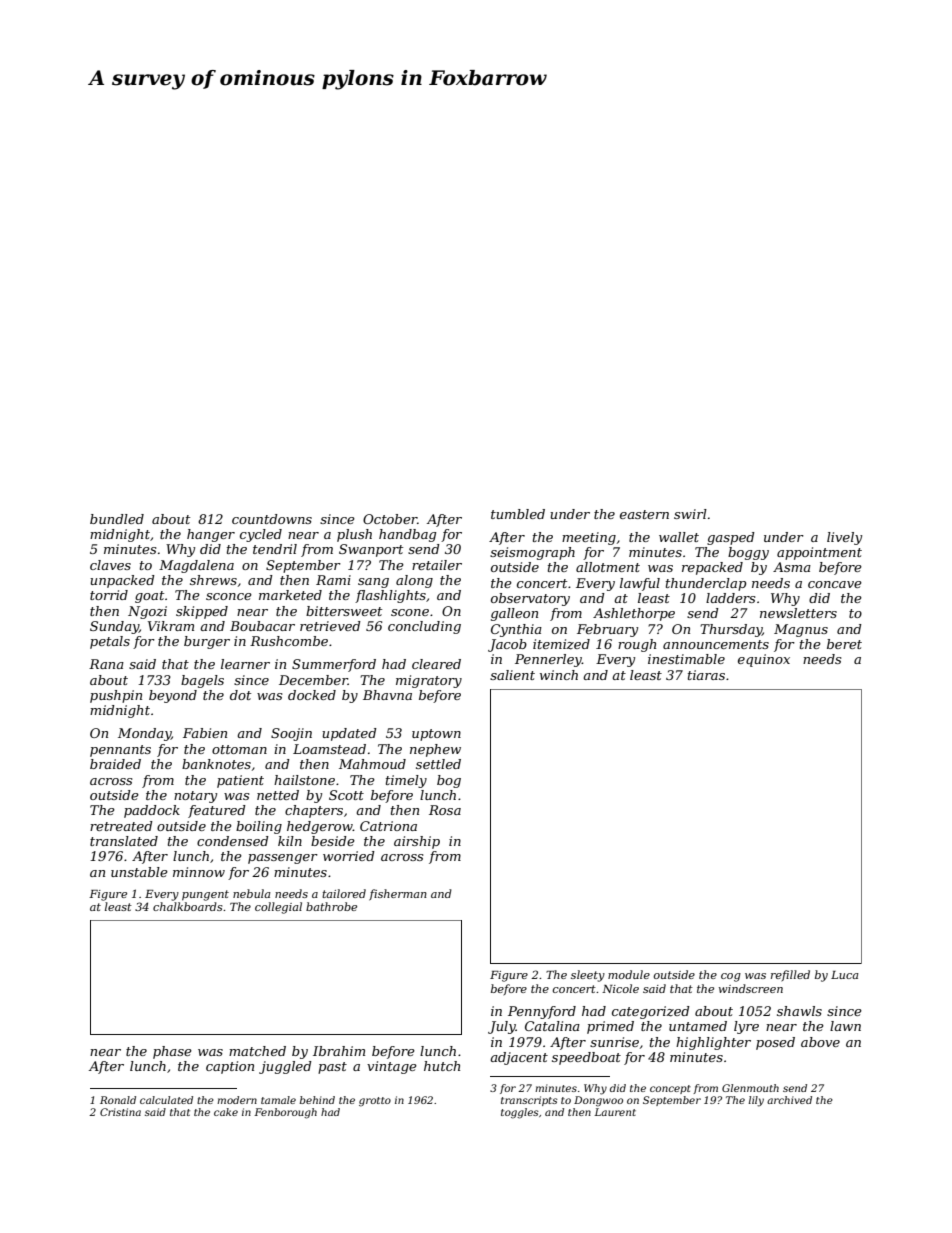  Describe the element at coordinates (354, 535) in the document. I see `plush` at that location.
